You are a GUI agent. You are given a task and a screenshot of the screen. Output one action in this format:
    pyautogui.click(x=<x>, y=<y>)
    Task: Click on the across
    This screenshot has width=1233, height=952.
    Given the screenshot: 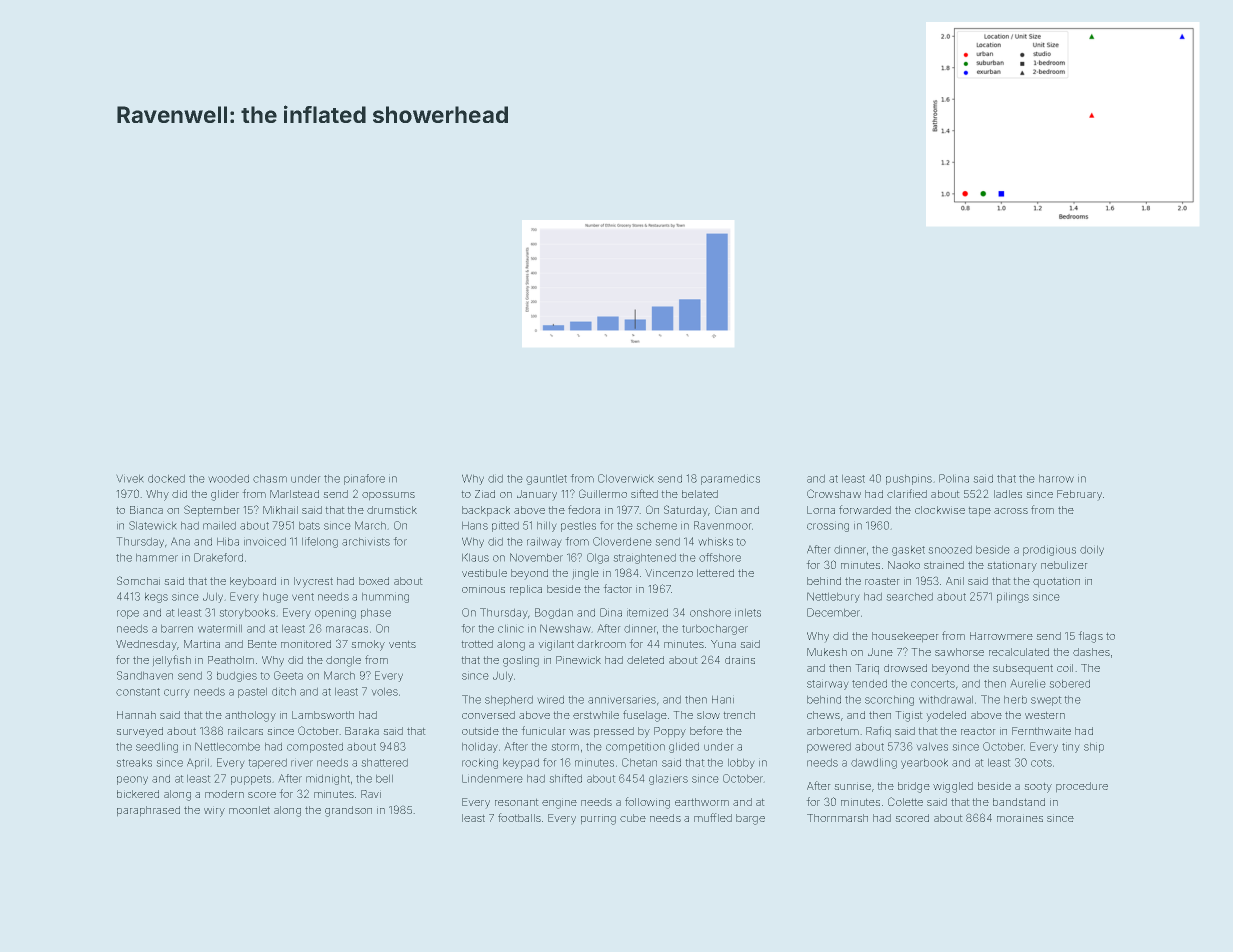 What is the action you would take?
    pyautogui.click(x=1011, y=511)
